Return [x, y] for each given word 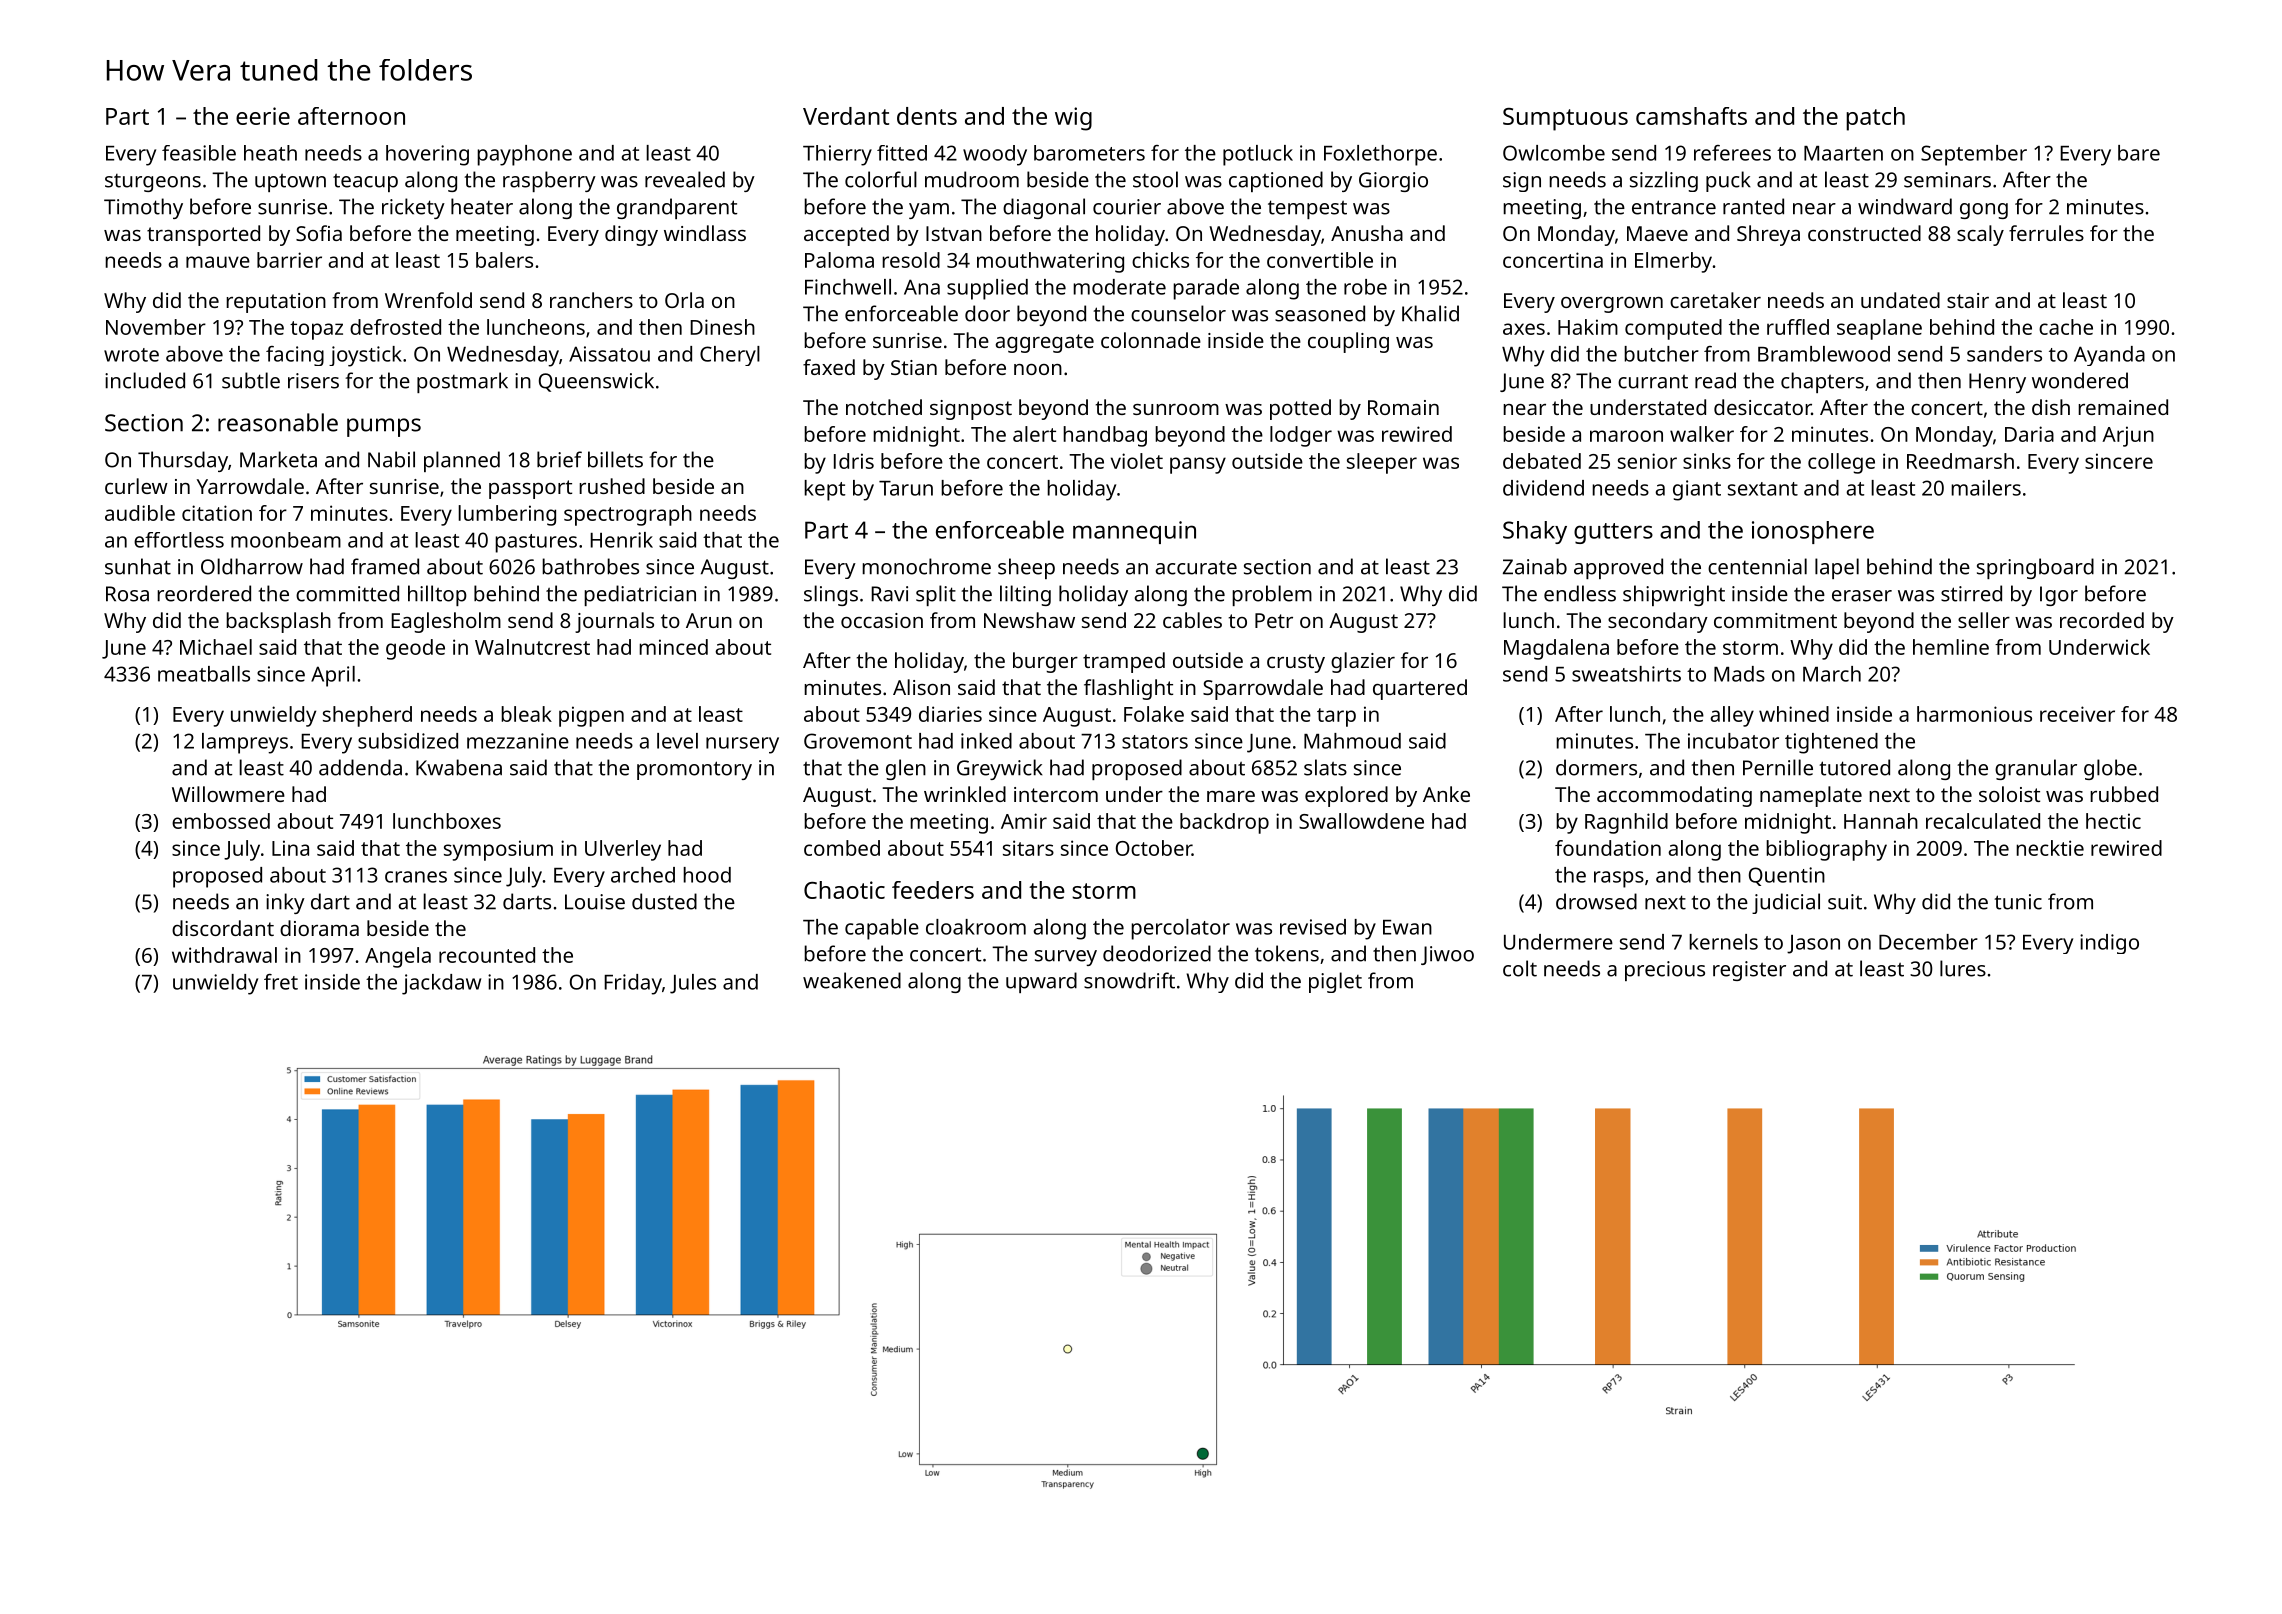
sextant [1763, 489]
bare [2139, 153]
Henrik [621, 540]
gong [1984, 211]
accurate [1196, 567]
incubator [1733, 741]
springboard [2035, 568]
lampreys [245, 743]
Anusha [1367, 233]
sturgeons [153, 183]
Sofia [319, 233]
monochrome [926, 566]
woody [995, 155]
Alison [921, 687]
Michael [216, 647]
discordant [223, 928]
